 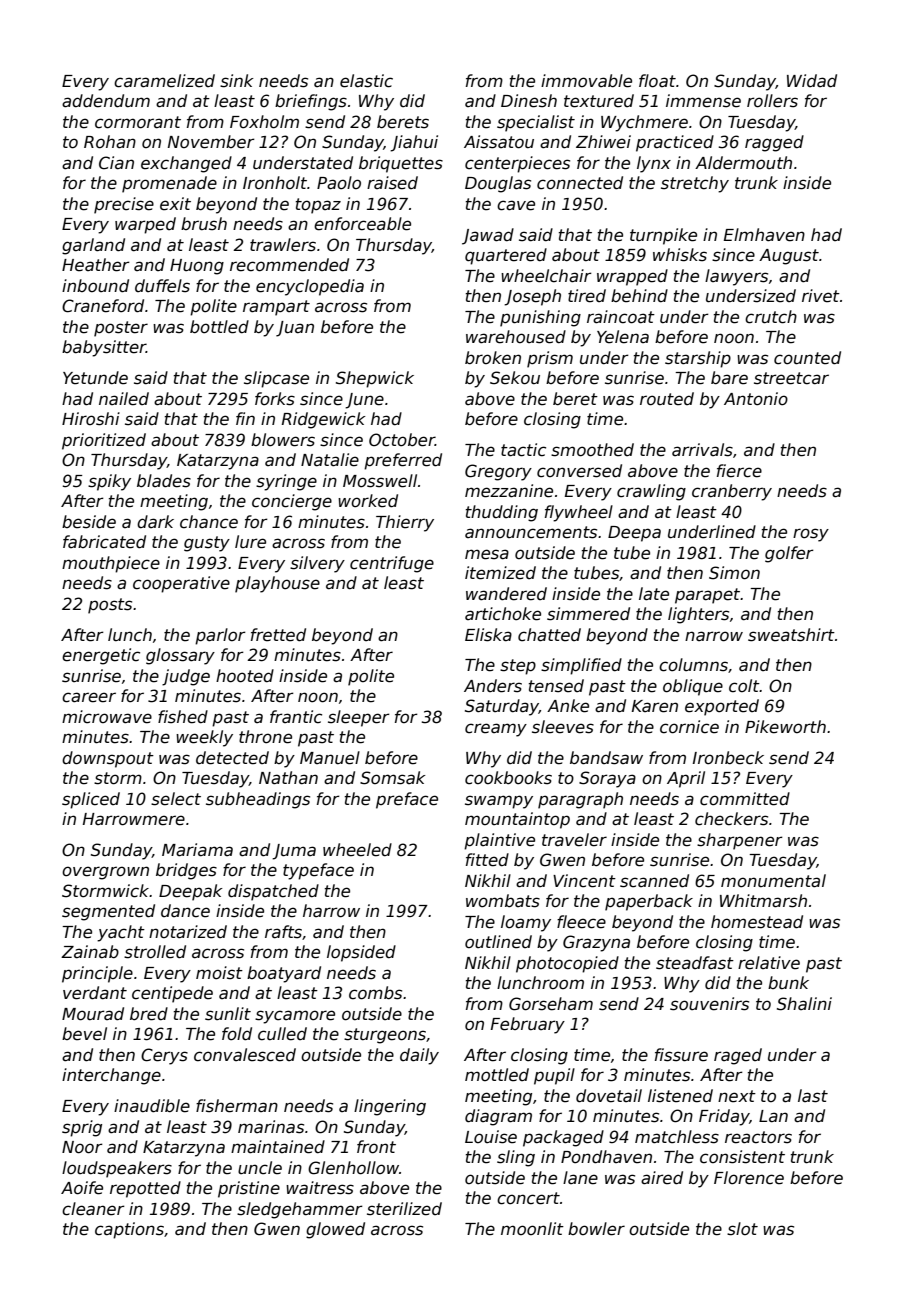 What do you see at coordinates (663, 236) in the screenshot?
I see `turnpike` at bounding box center [663, 236].
